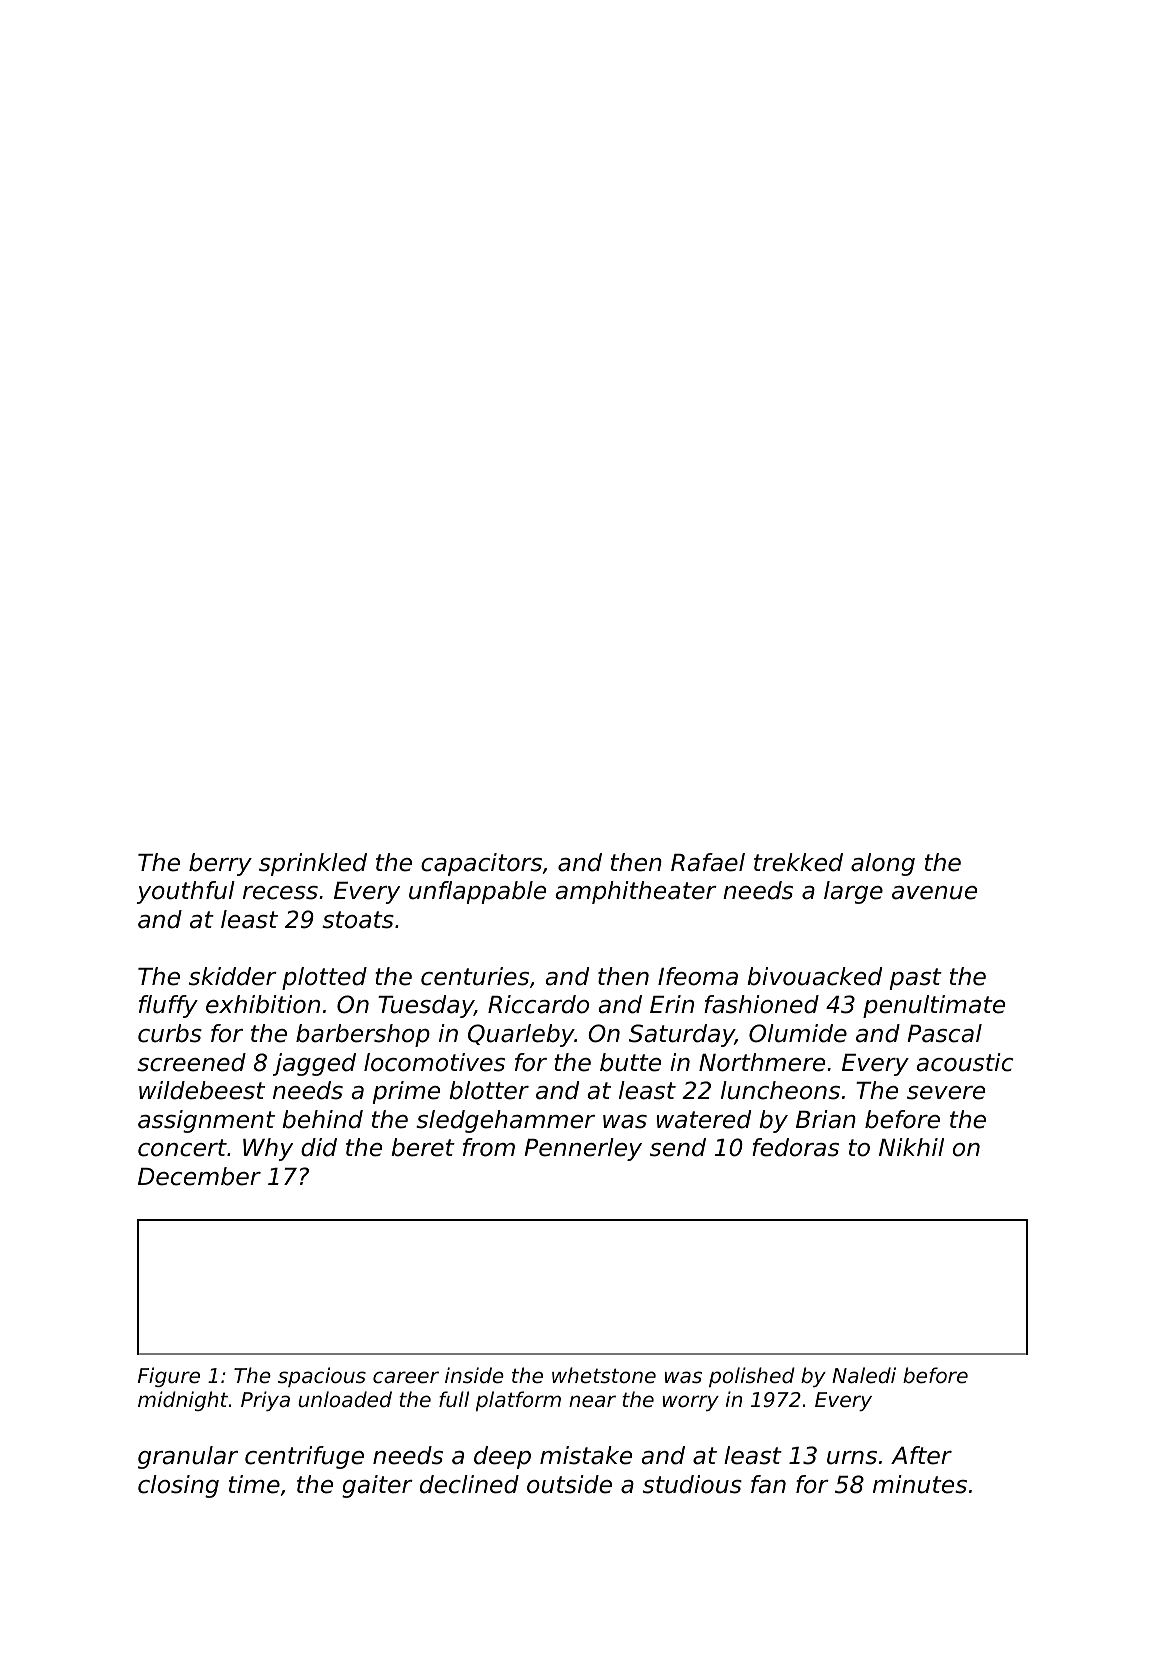 The image size is (1165, 1654). I want to click on outside, so click(569, 1484).
